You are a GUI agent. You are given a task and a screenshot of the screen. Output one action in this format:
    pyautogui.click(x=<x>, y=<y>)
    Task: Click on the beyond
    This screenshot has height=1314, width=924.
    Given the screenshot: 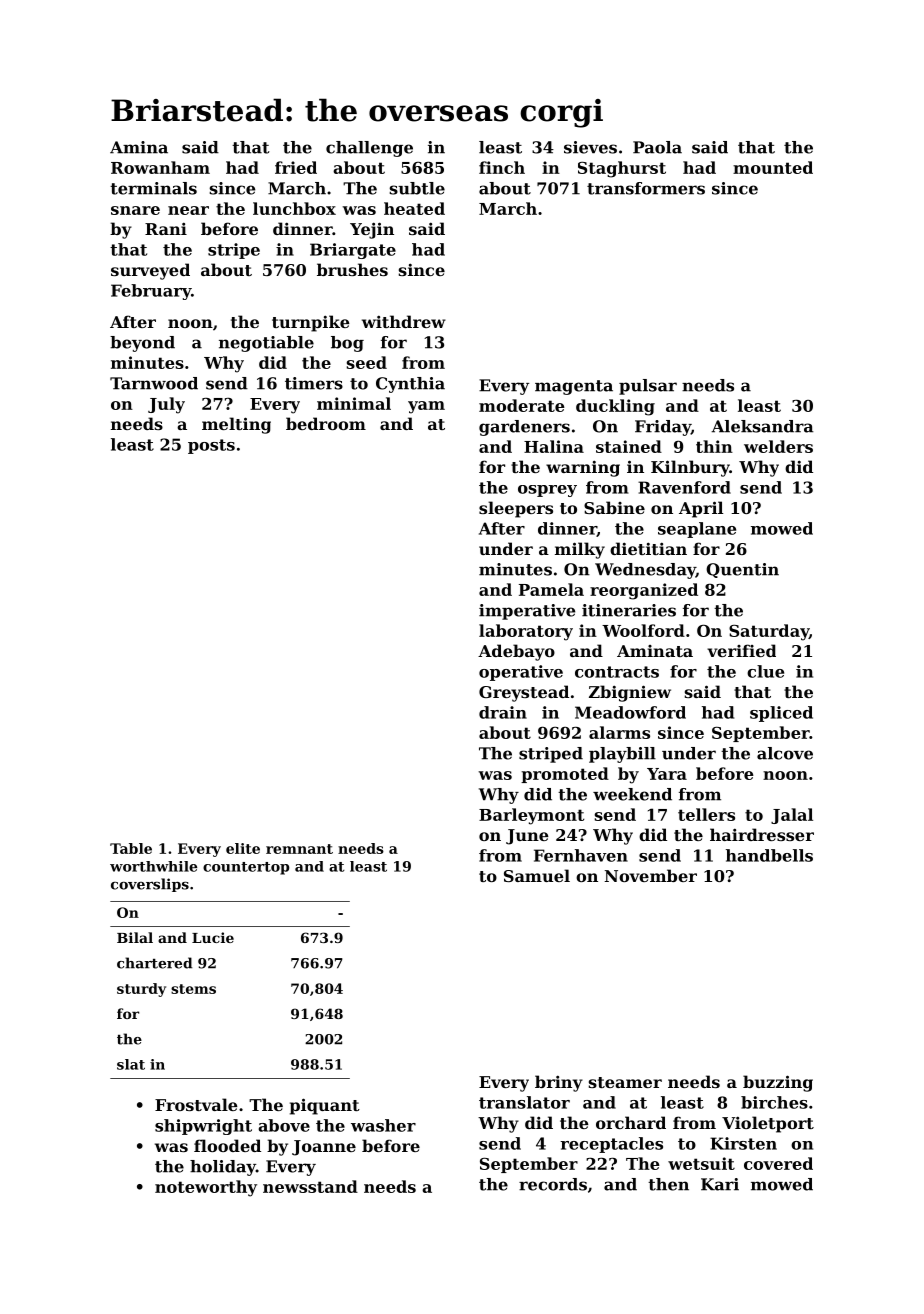 What is the action you would take?
    pyautogui.click(x=142, y=344)
